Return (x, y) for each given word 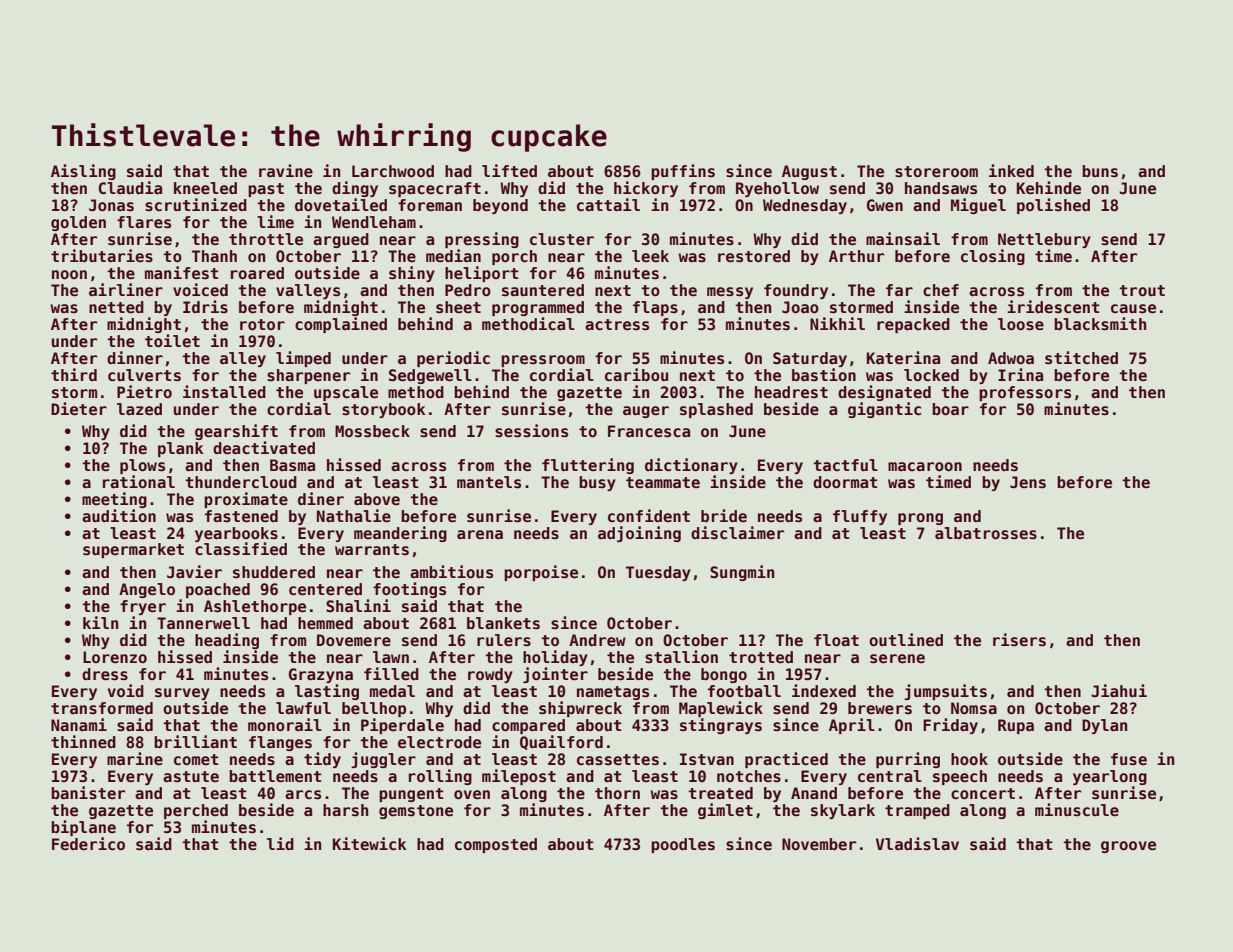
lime (275, 222)
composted (496, 845)
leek (650, 256)
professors (1025, 393)
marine (135, 759)
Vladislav (917, 843)
